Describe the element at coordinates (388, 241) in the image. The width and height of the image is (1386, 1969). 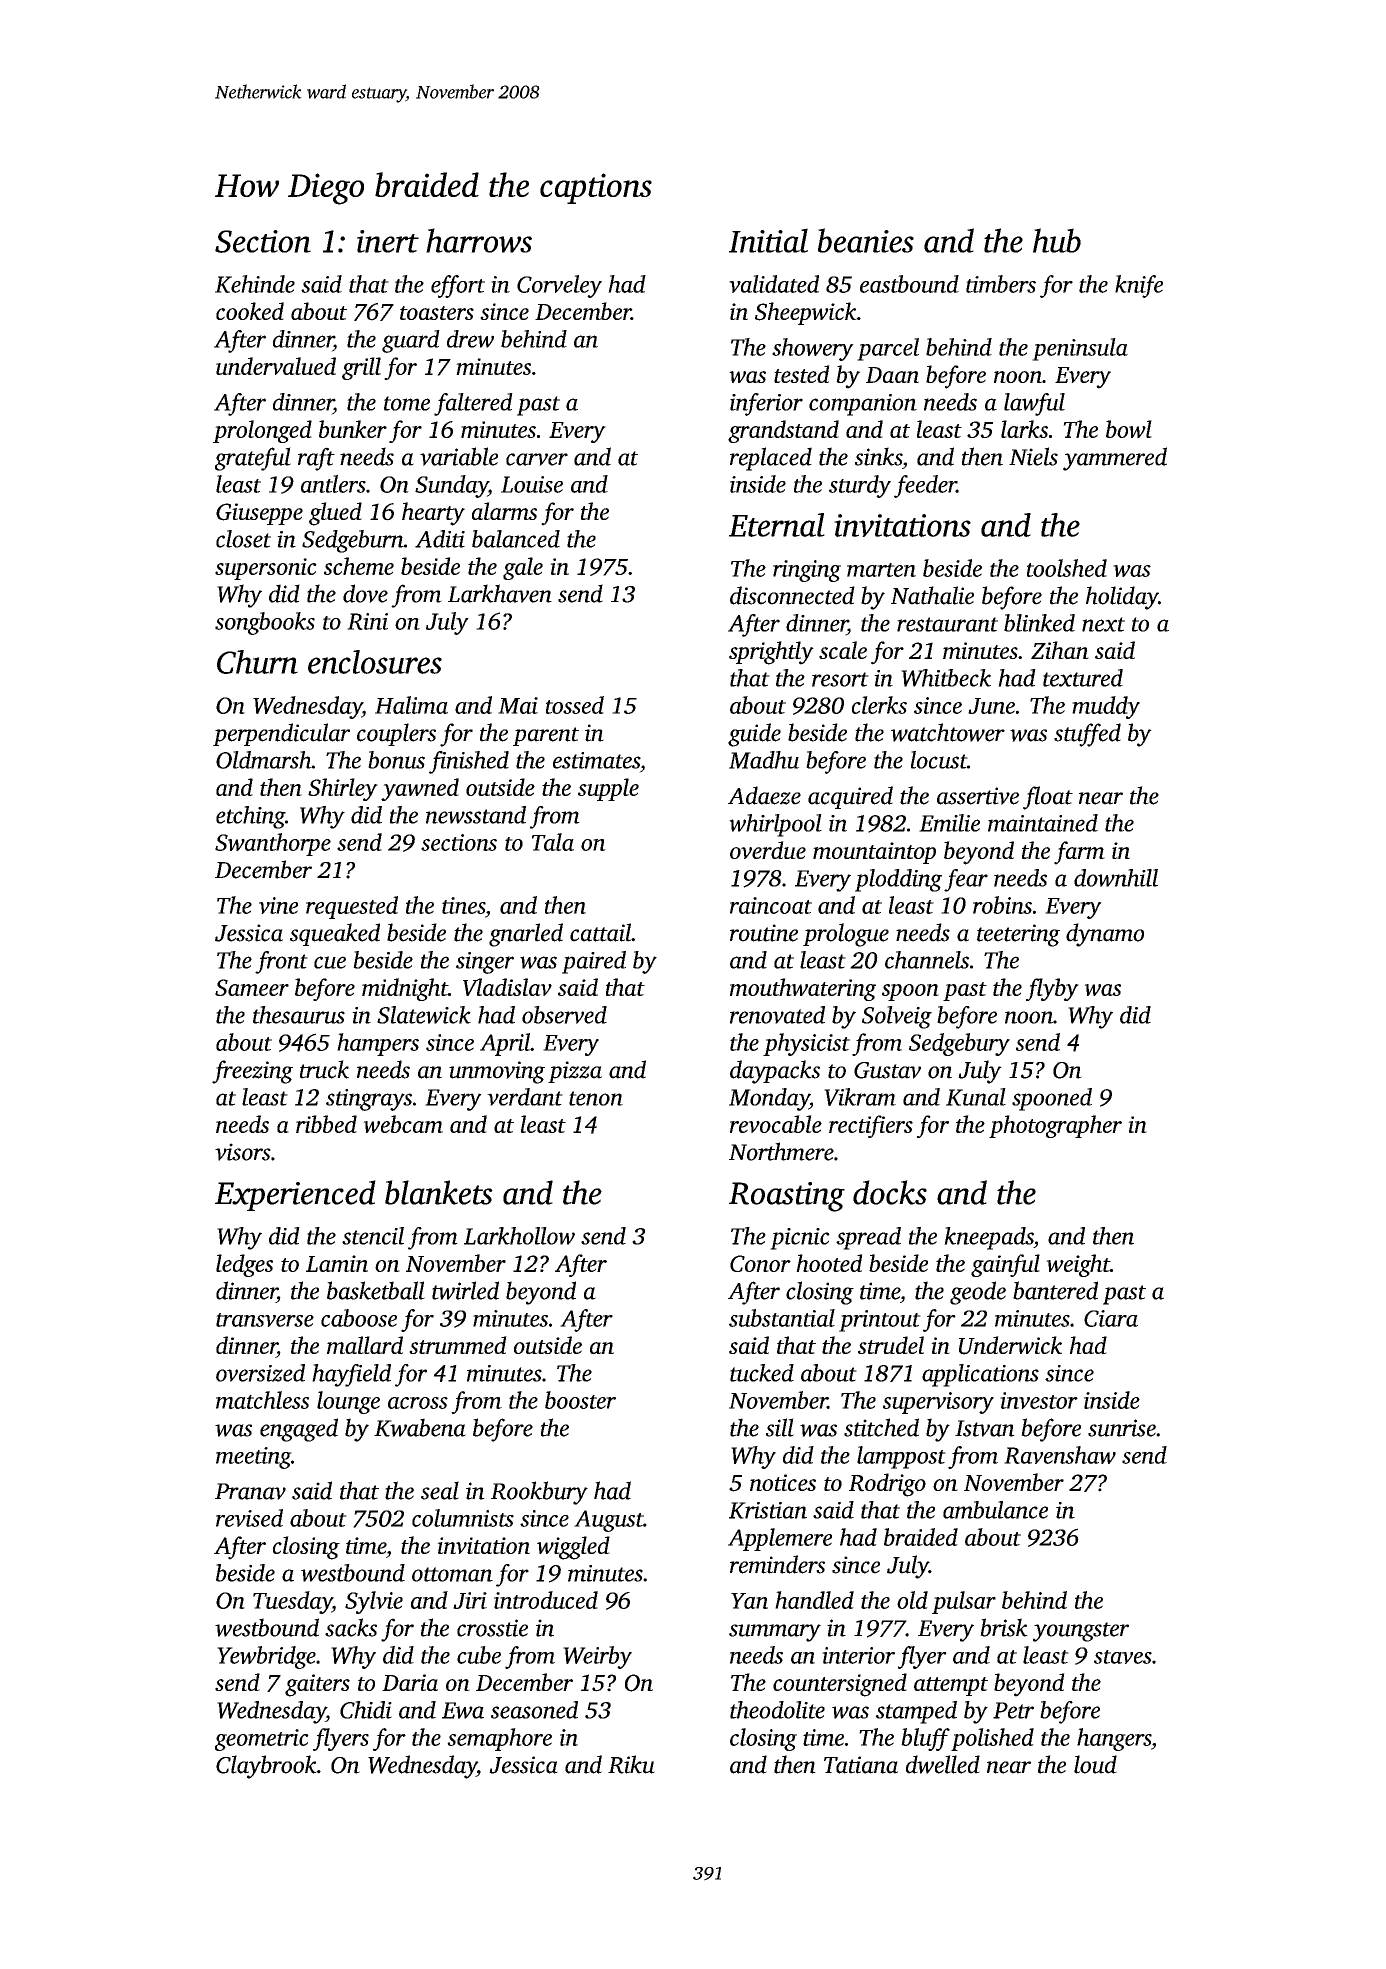
I see `inert` at that location.
